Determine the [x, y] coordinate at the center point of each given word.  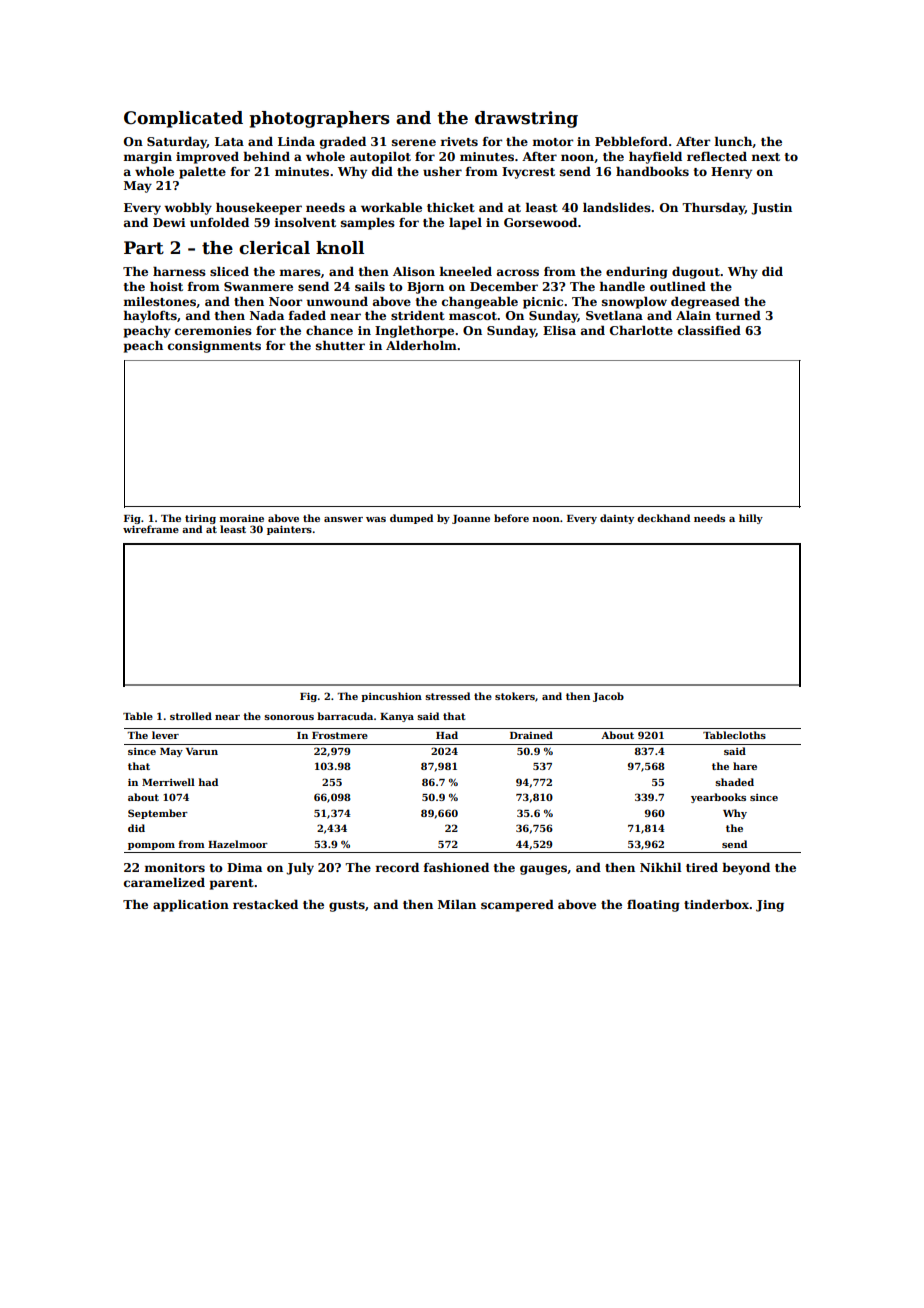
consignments [214, 347]
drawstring [526, 119]
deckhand [663, 518]
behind [266, 156]
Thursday [713, 208]
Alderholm [421, 345]
